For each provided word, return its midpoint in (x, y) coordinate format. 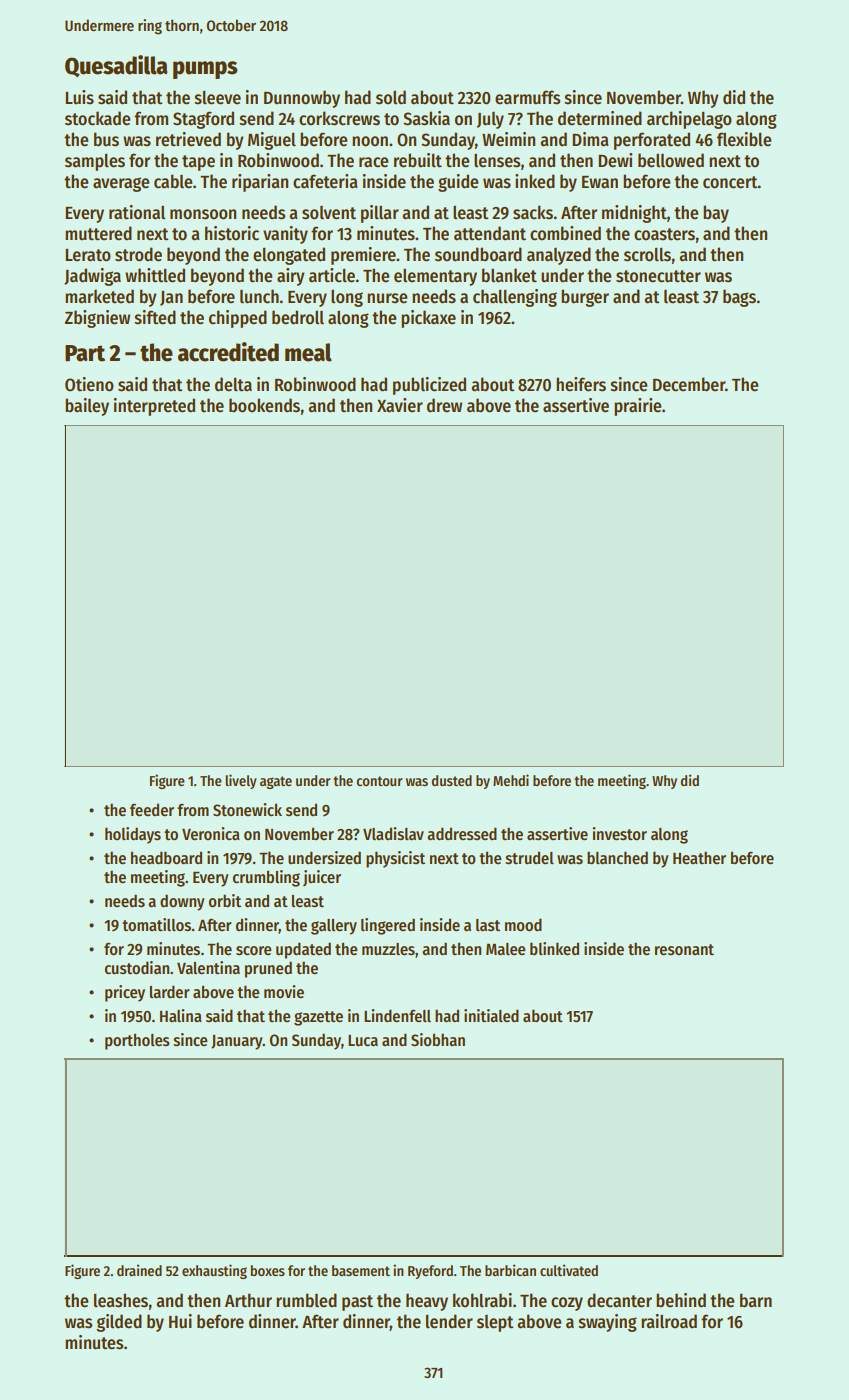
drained (139, 1270)
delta (233, 384)
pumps (205, 70)
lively (241, 781)
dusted (452, 780)
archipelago (689, 120)
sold (391, 97)
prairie (637, 407)
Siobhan (438, 1040)
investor (619, 834)
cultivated (569, 1270)
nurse (387, 298)
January (237, 1042)
